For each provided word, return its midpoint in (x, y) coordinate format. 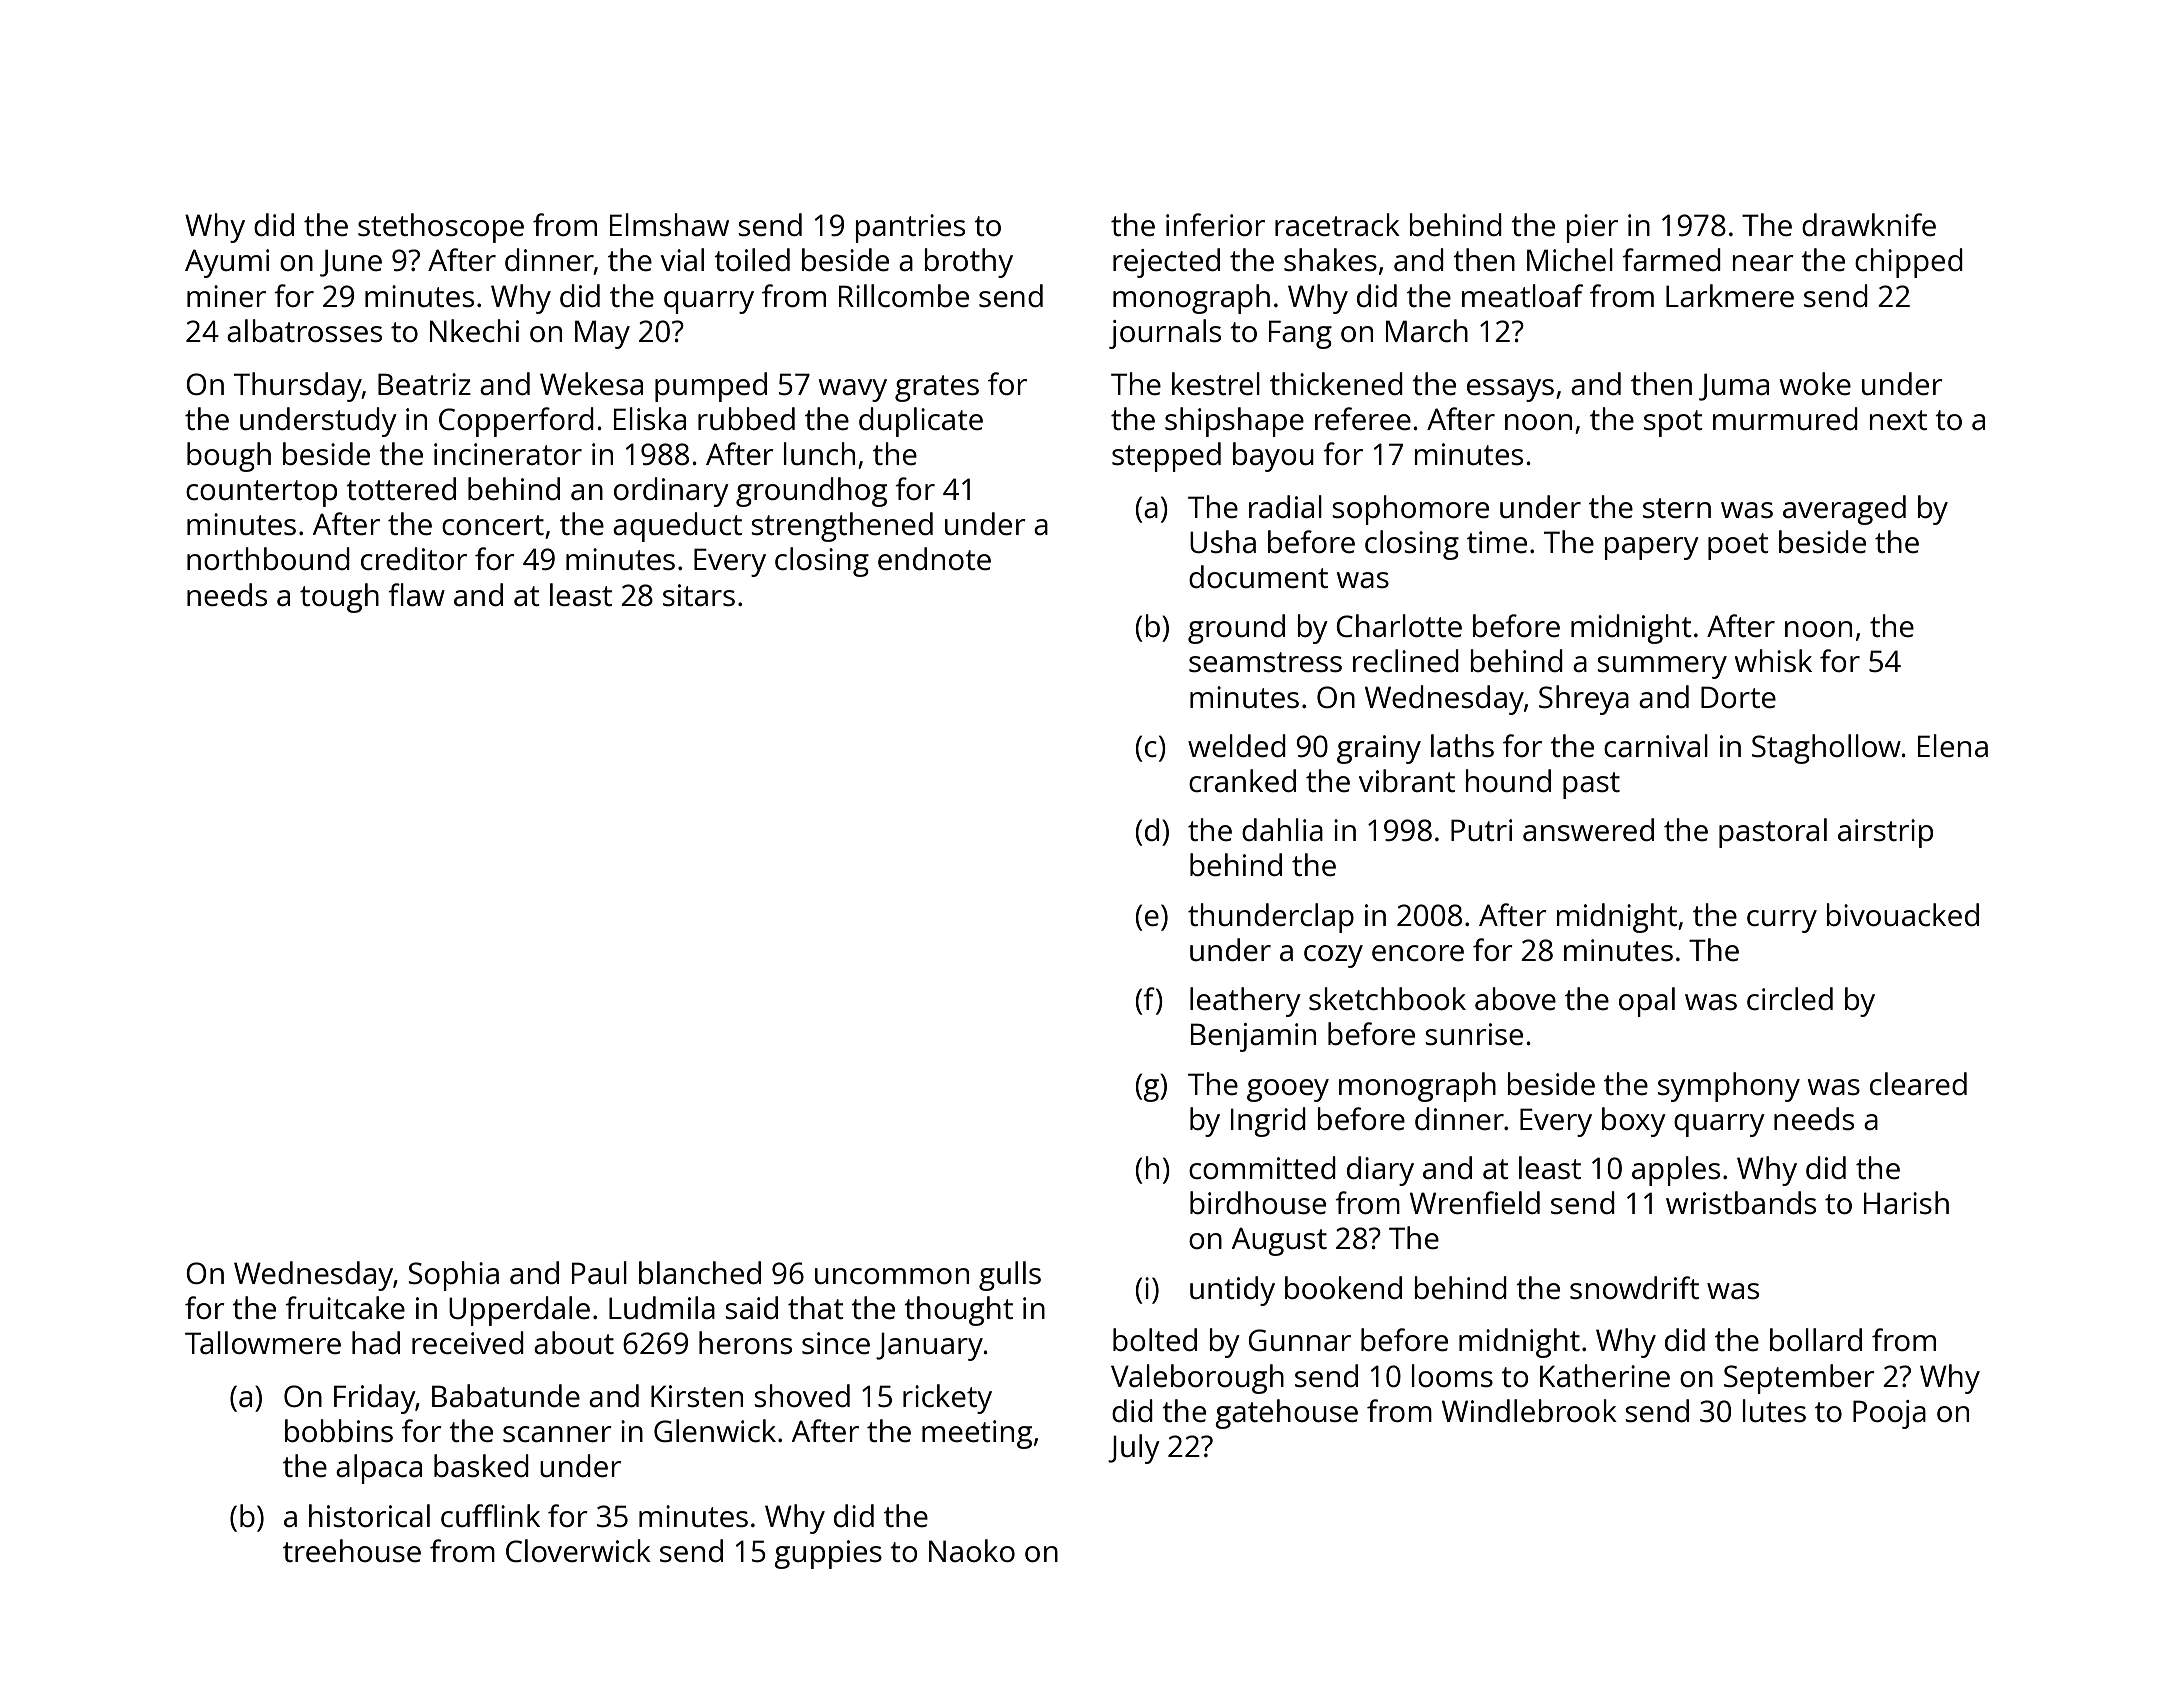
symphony (1729, 1087)
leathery (1245, 1002)
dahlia (1282, 829)
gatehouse (1286, 1414)
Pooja (1889, 1414)
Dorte (1738, 697)
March (1427, 331)
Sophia (453, 1276)
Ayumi (227, 263)
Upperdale (519, 1311)
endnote (934, 558)
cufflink (490, 1516)
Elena (1953, 746)
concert (493, 525)
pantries (910, 228)
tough (339, 598)
